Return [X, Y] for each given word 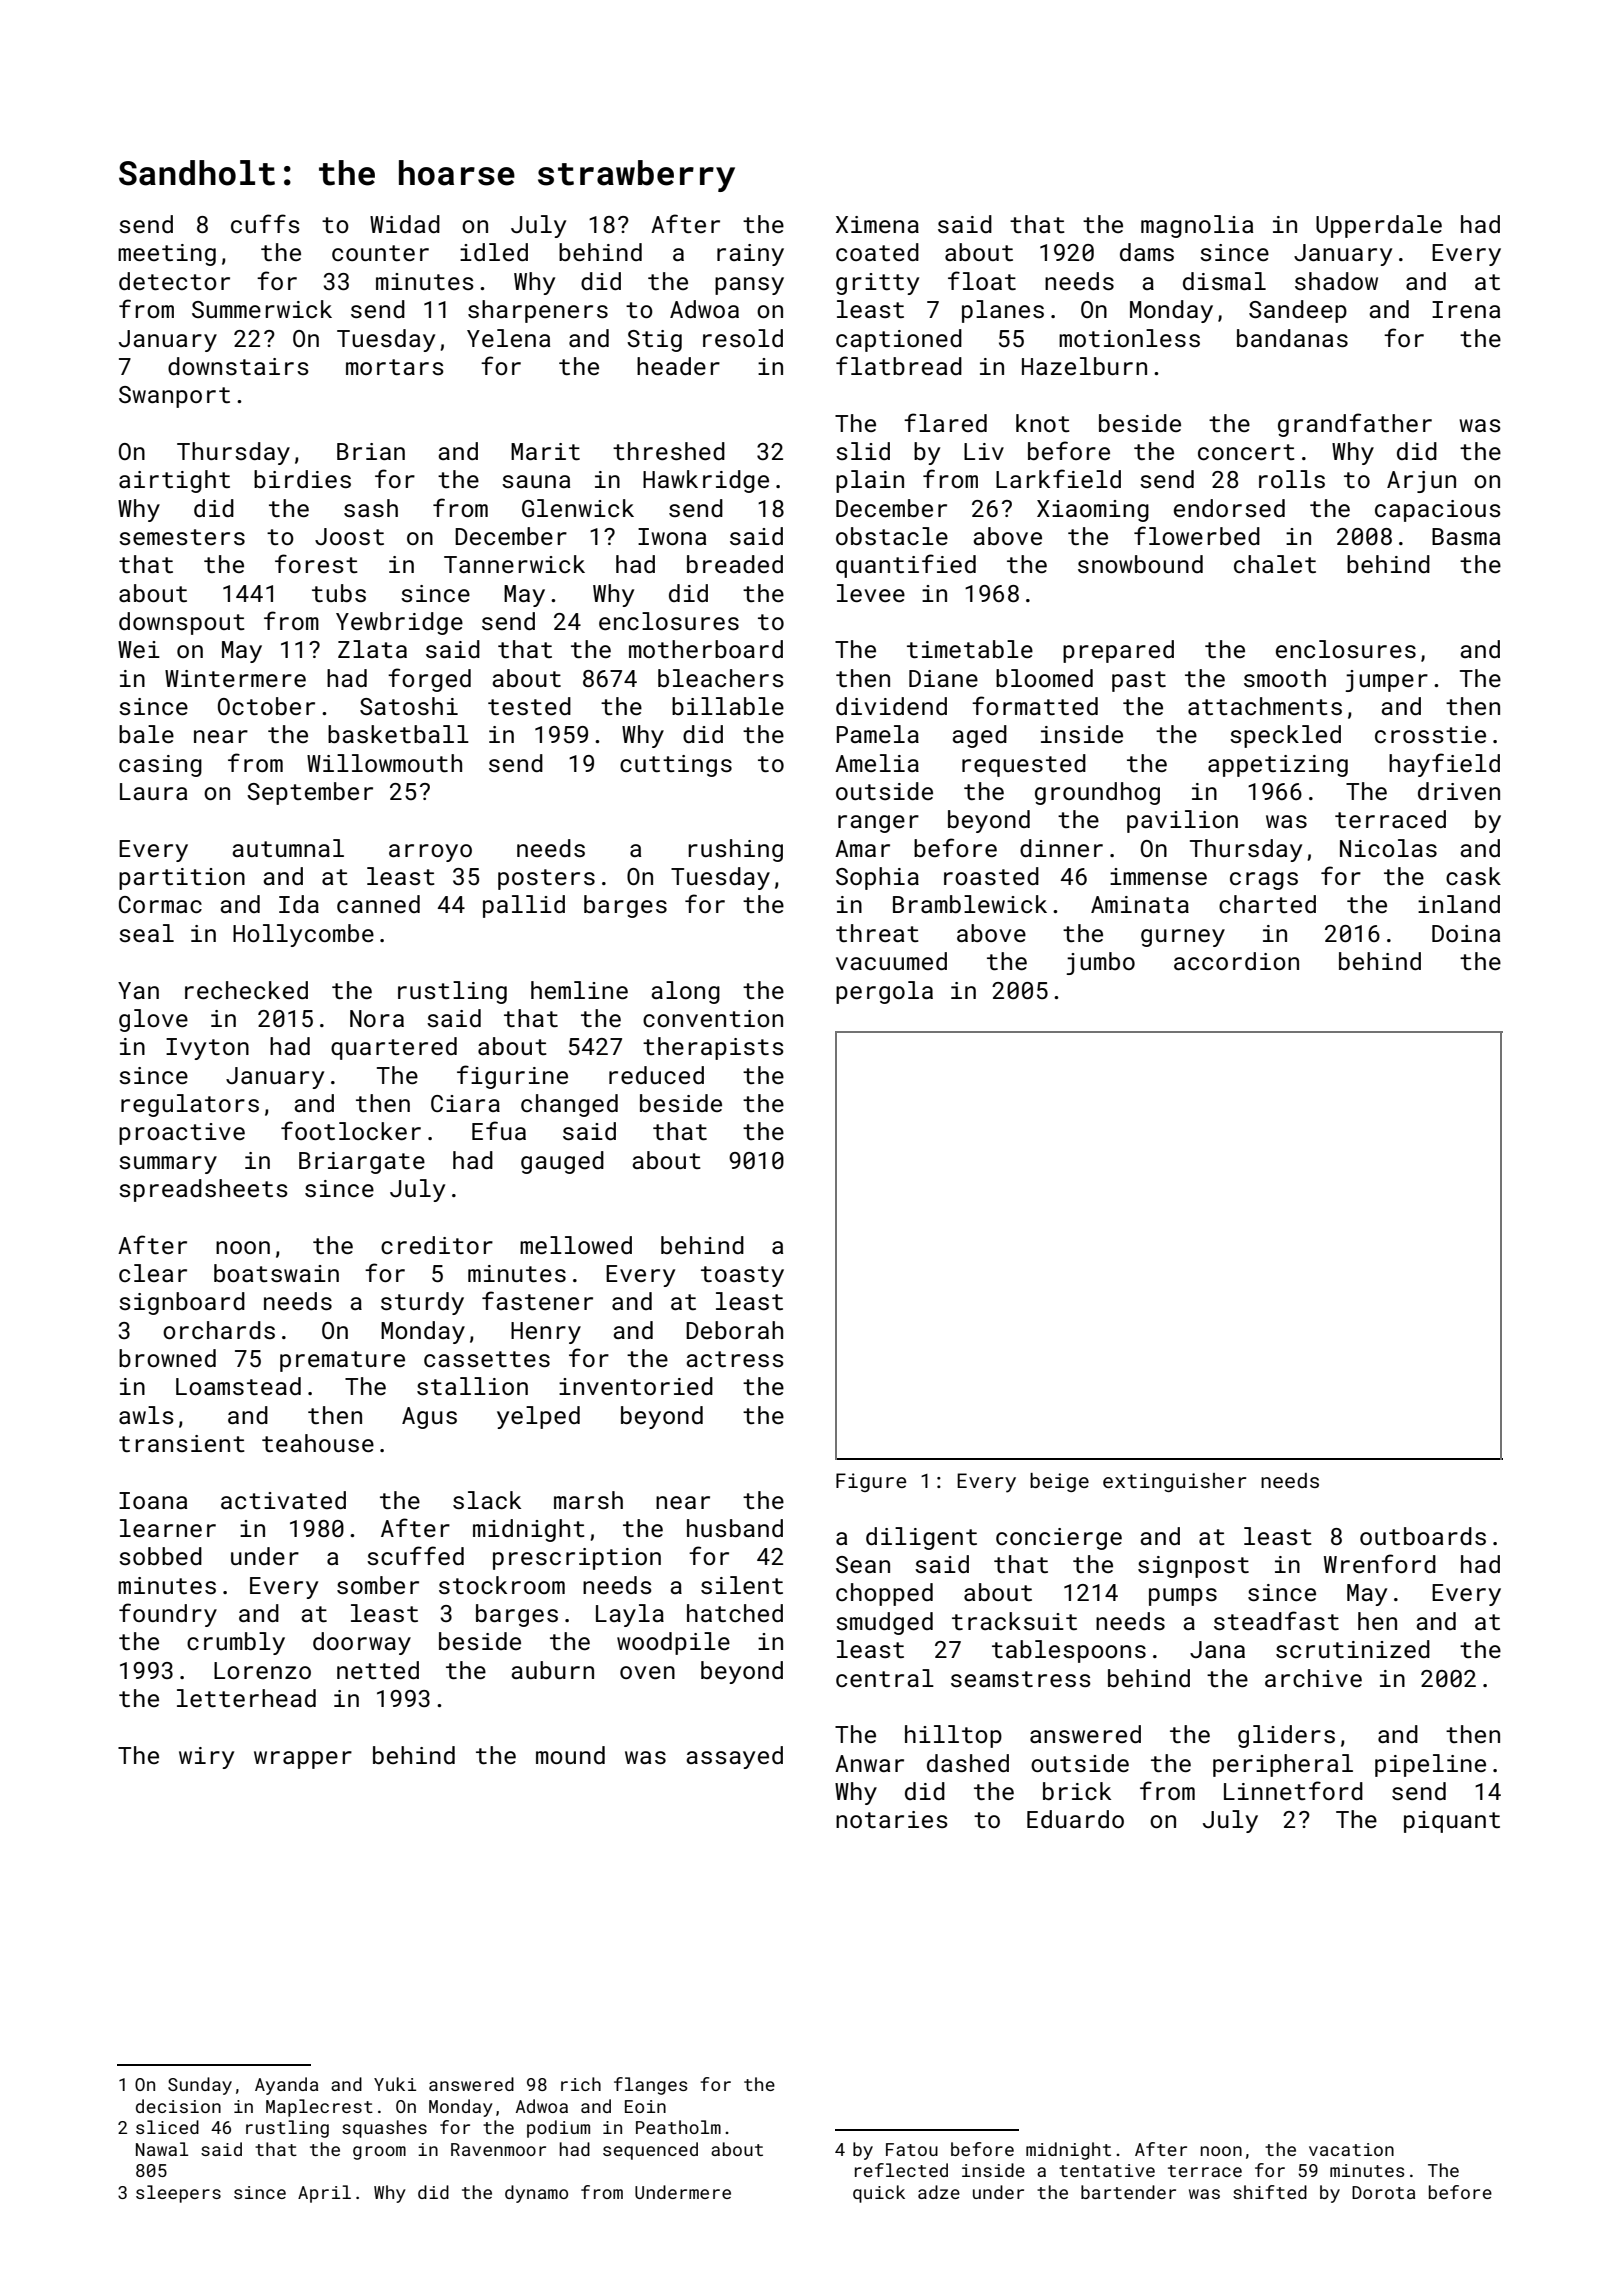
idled [494, 252]
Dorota [1383, 2192]
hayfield [1444, 765]
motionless [1129, 338]
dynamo [536, 2194]
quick [879, 2194]
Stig [654, 341]
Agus [429, 1418]
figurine [512, 1077]
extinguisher [1174, 1482]
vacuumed [891, 961]
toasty [742, 1276]
